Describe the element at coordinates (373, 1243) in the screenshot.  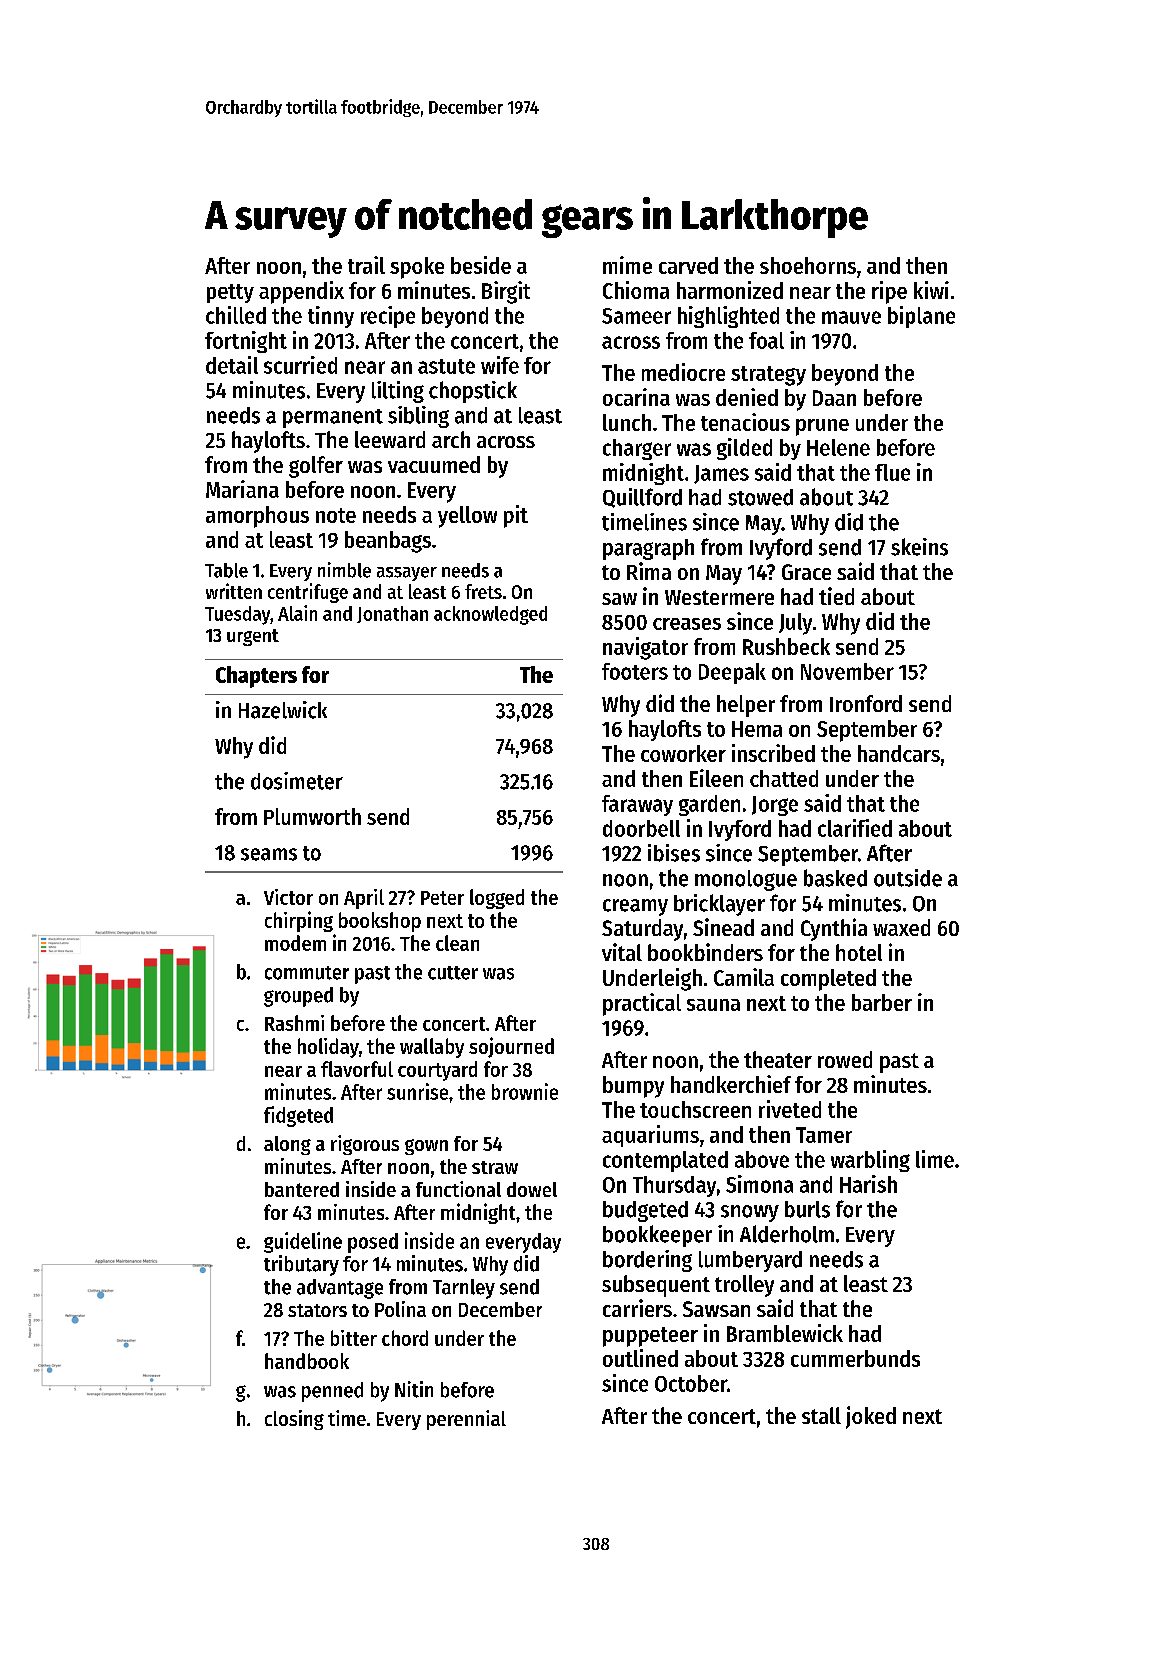
I see `posed` at that location.
